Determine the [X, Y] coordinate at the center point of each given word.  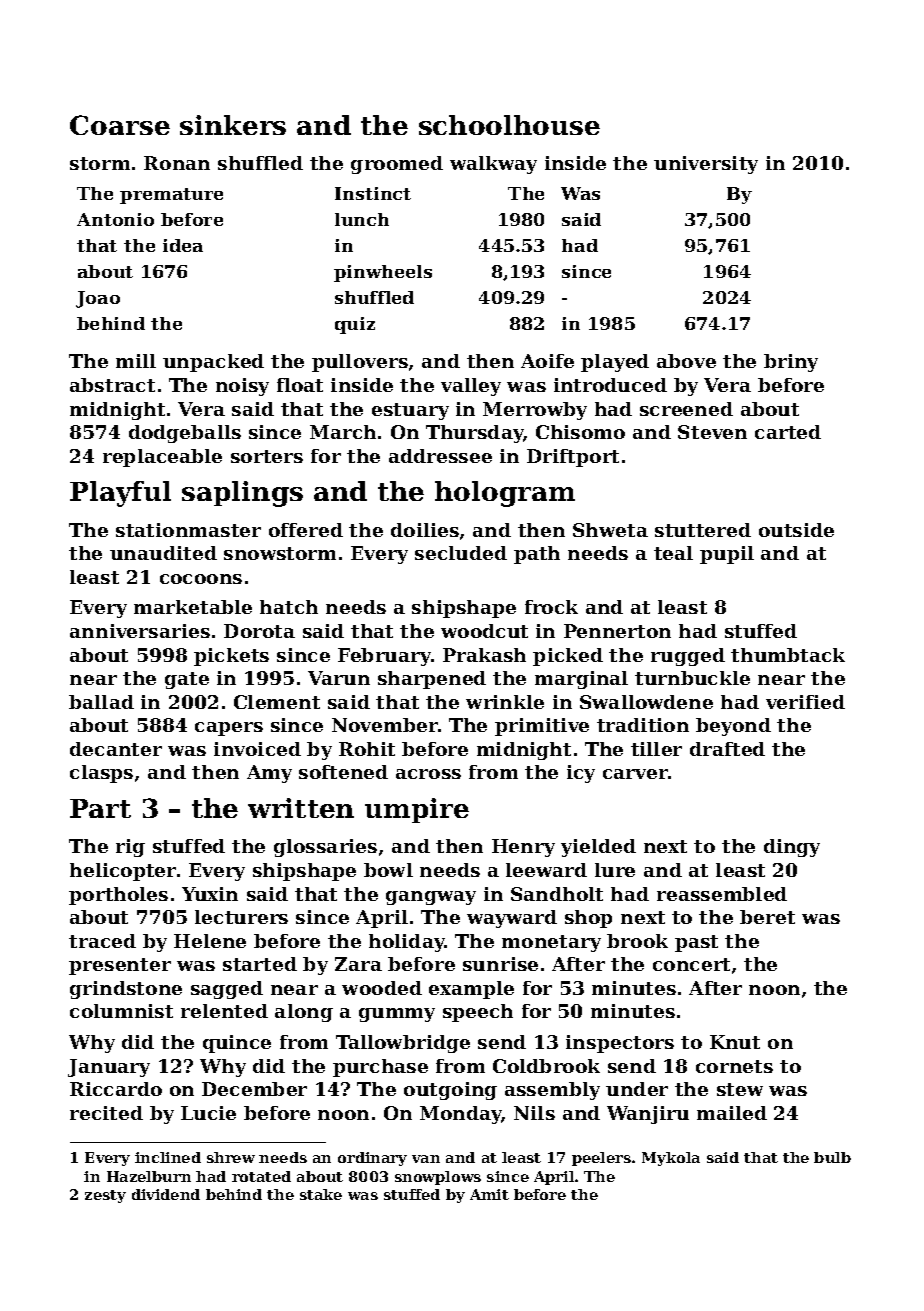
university [706, 165]
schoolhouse [509, 125]
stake [321, 1194]
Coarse [120, 125]
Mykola [671, 1159]
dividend [166, 1194]
